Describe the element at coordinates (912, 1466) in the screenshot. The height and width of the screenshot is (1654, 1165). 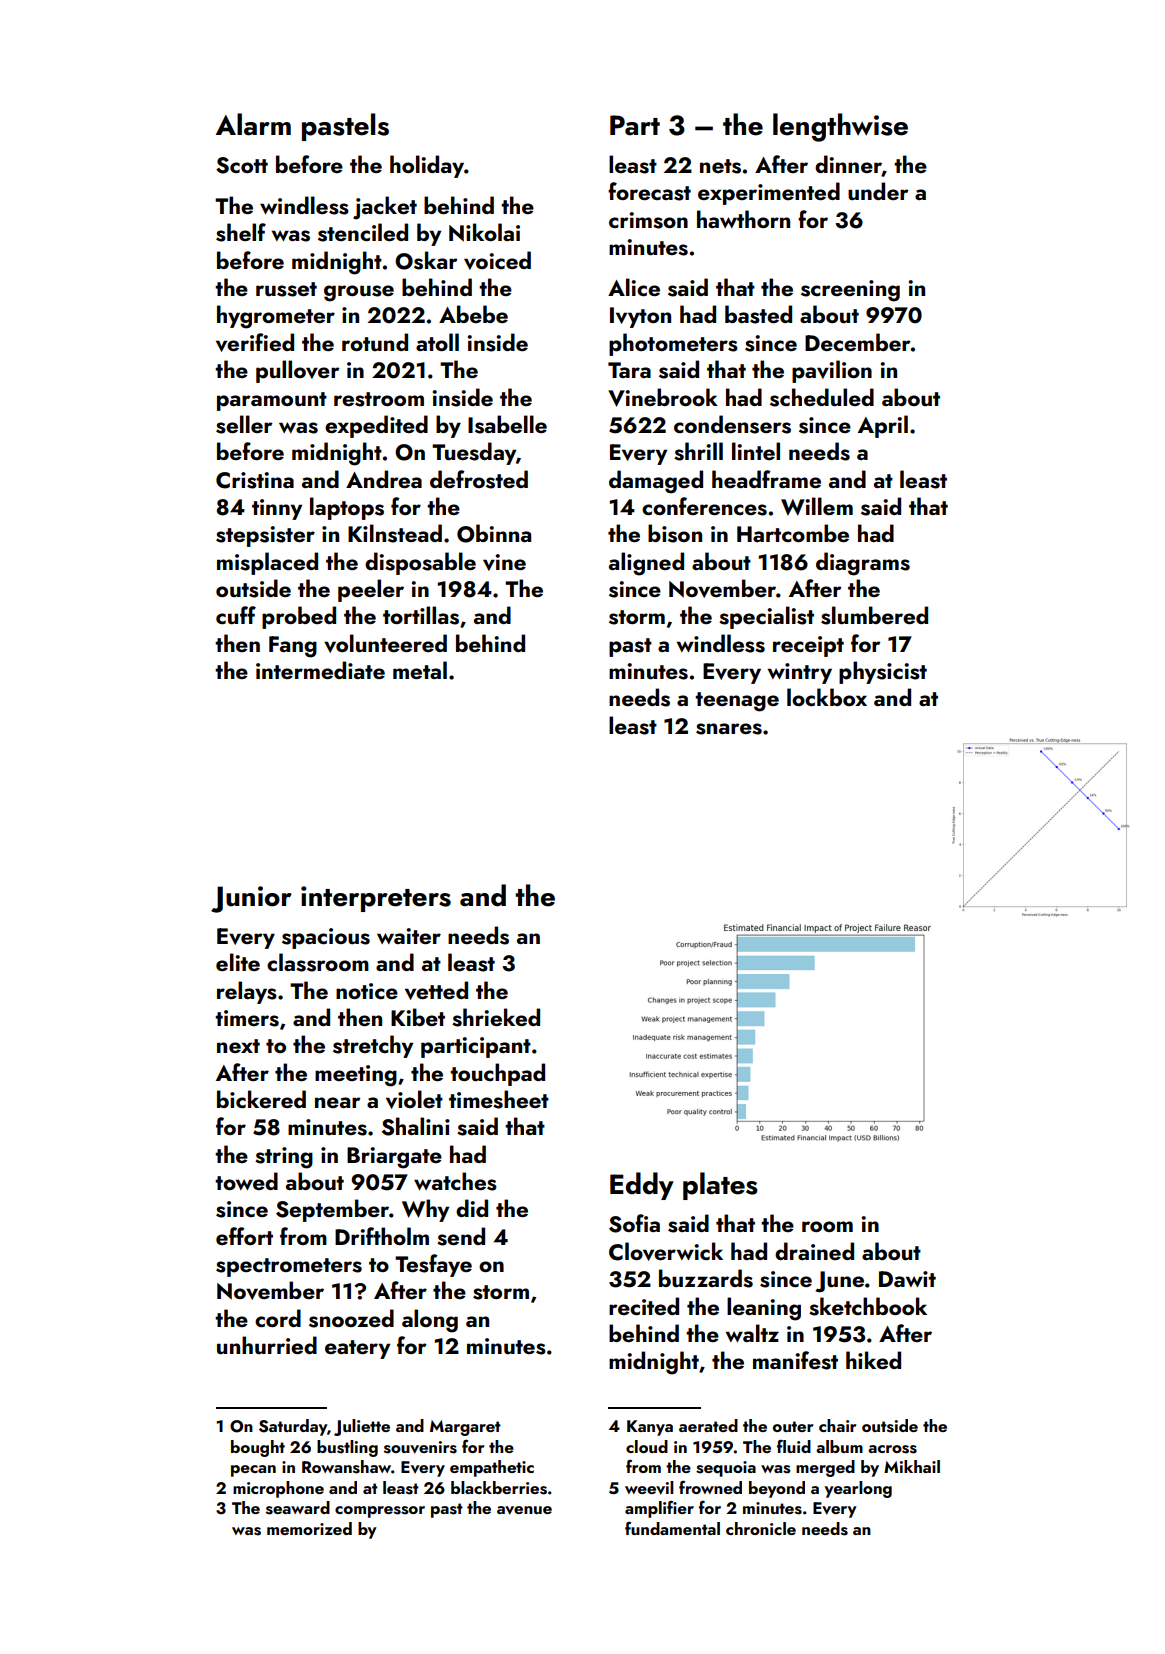
I see `Mikhail` at that location.
